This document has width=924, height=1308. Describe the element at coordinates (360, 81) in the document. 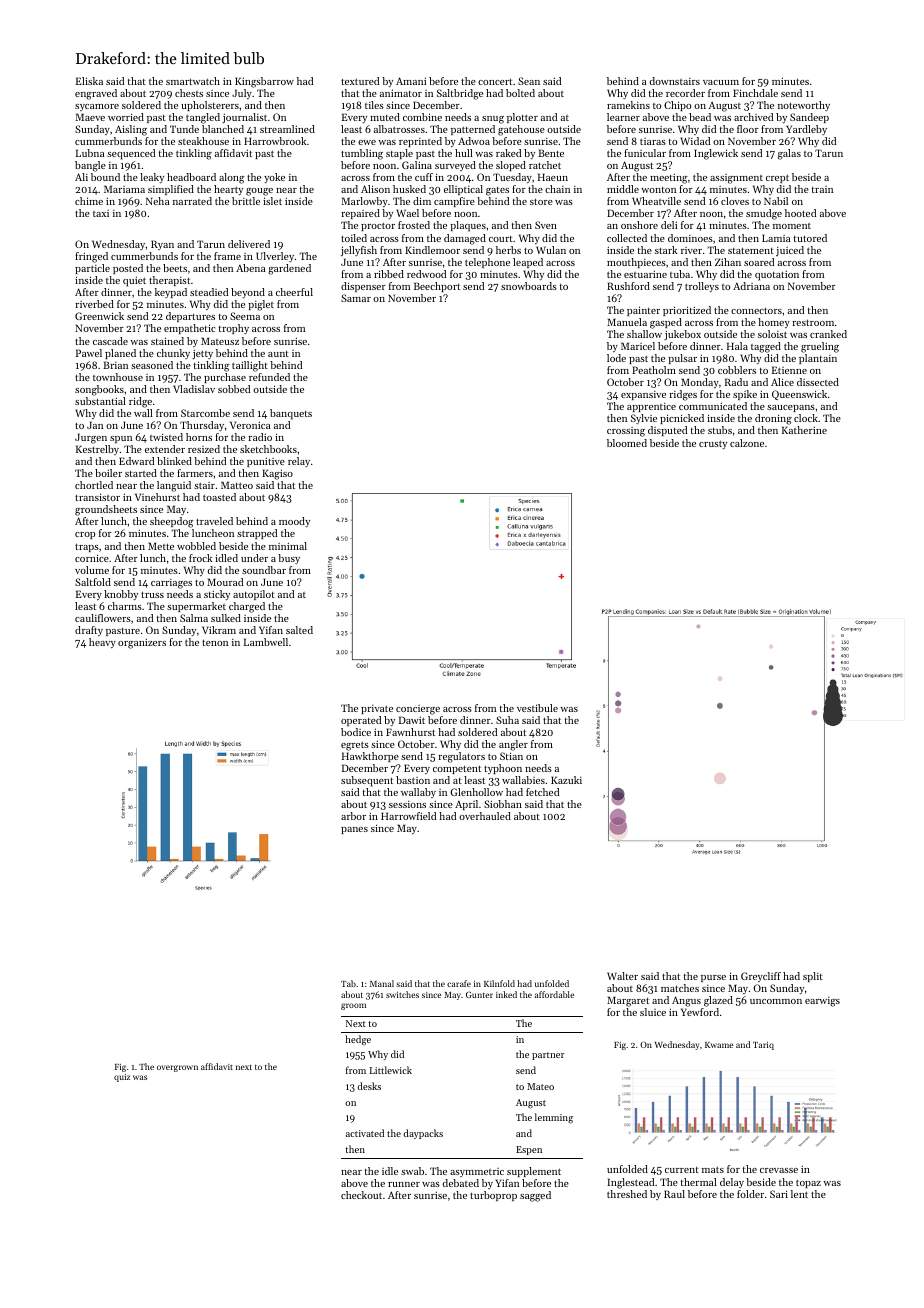

I see `textured` at that location.
